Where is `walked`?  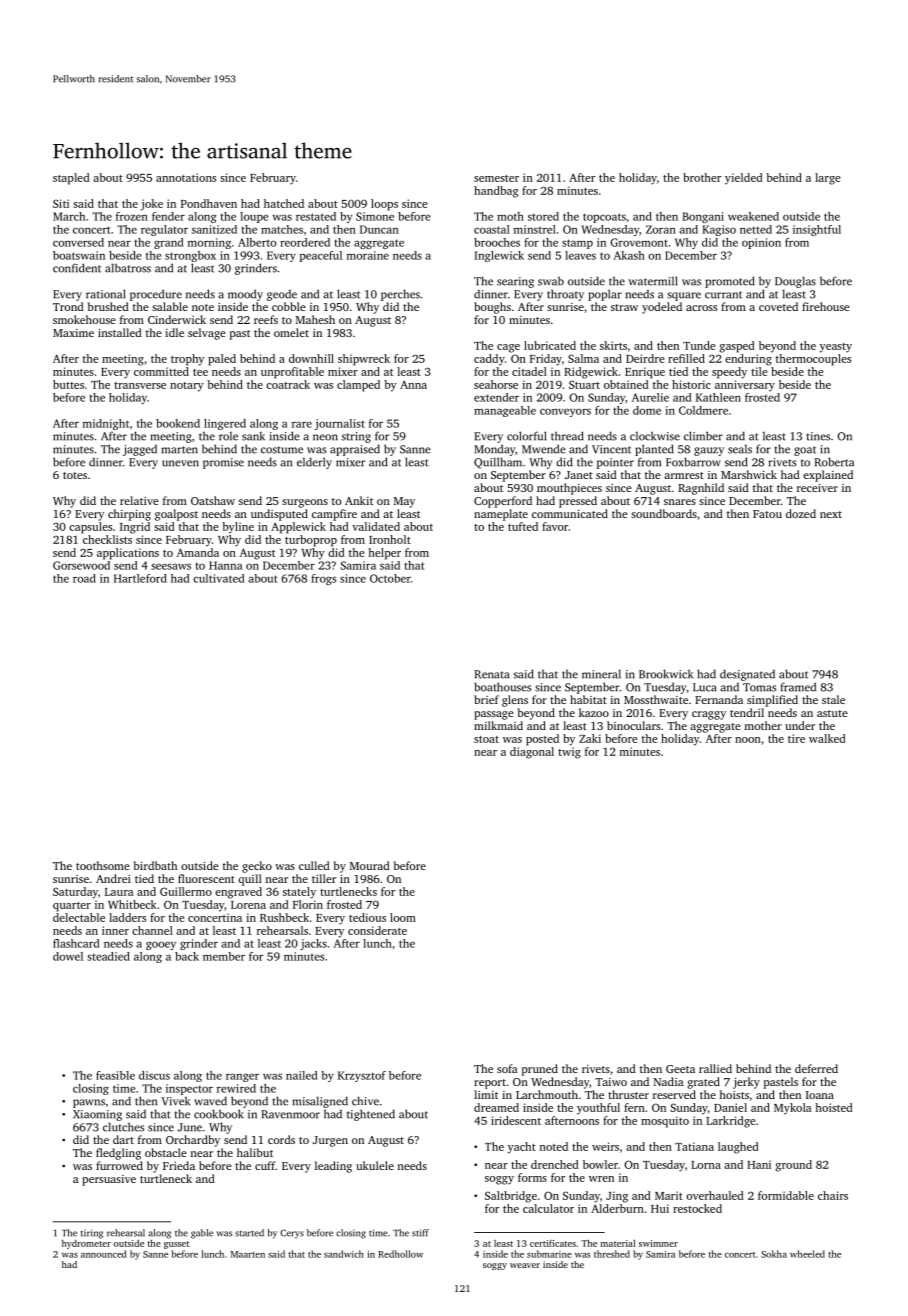 walked is located at coordinates (827, 738).
